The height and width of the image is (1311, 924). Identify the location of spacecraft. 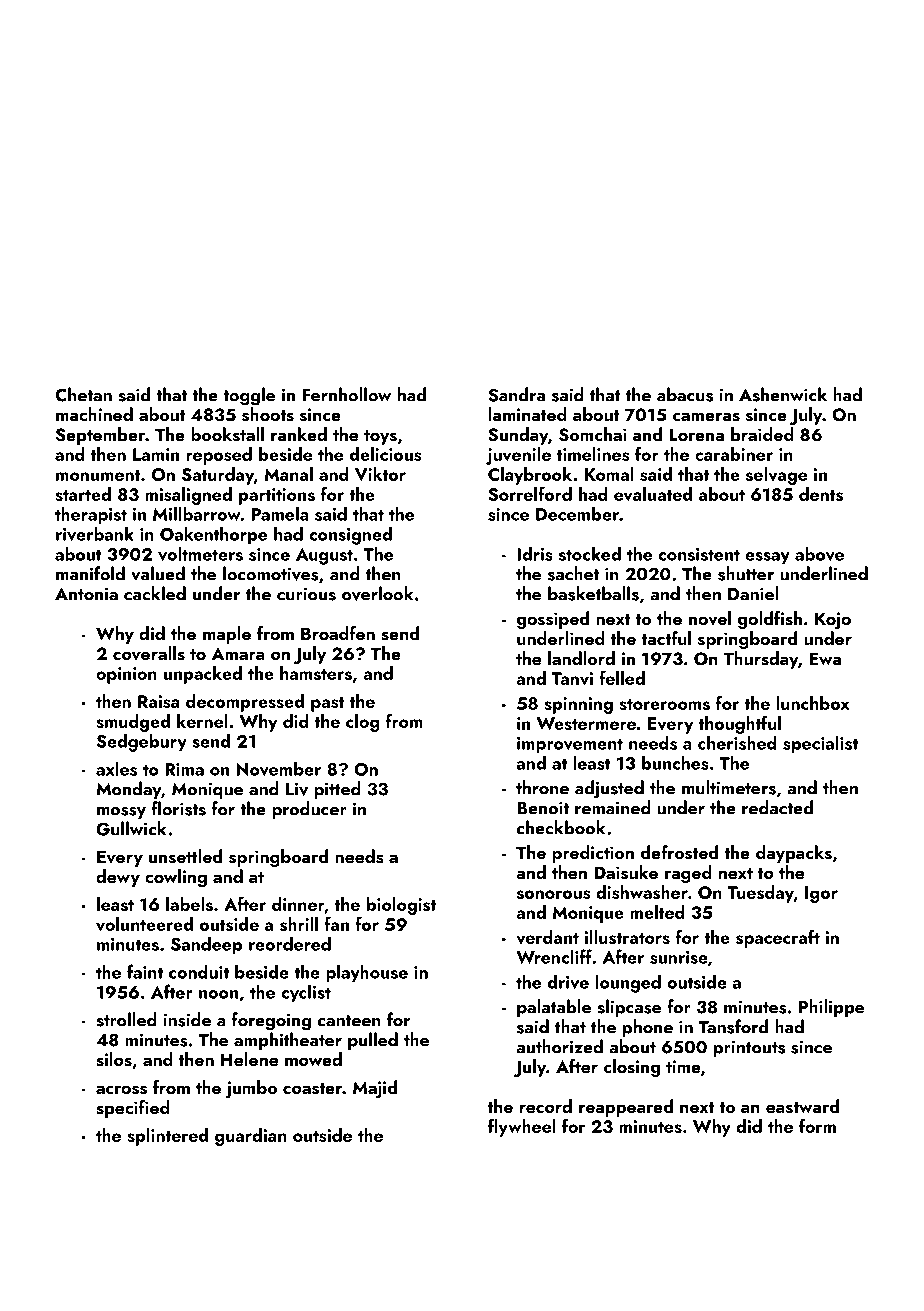
(778, 938).
